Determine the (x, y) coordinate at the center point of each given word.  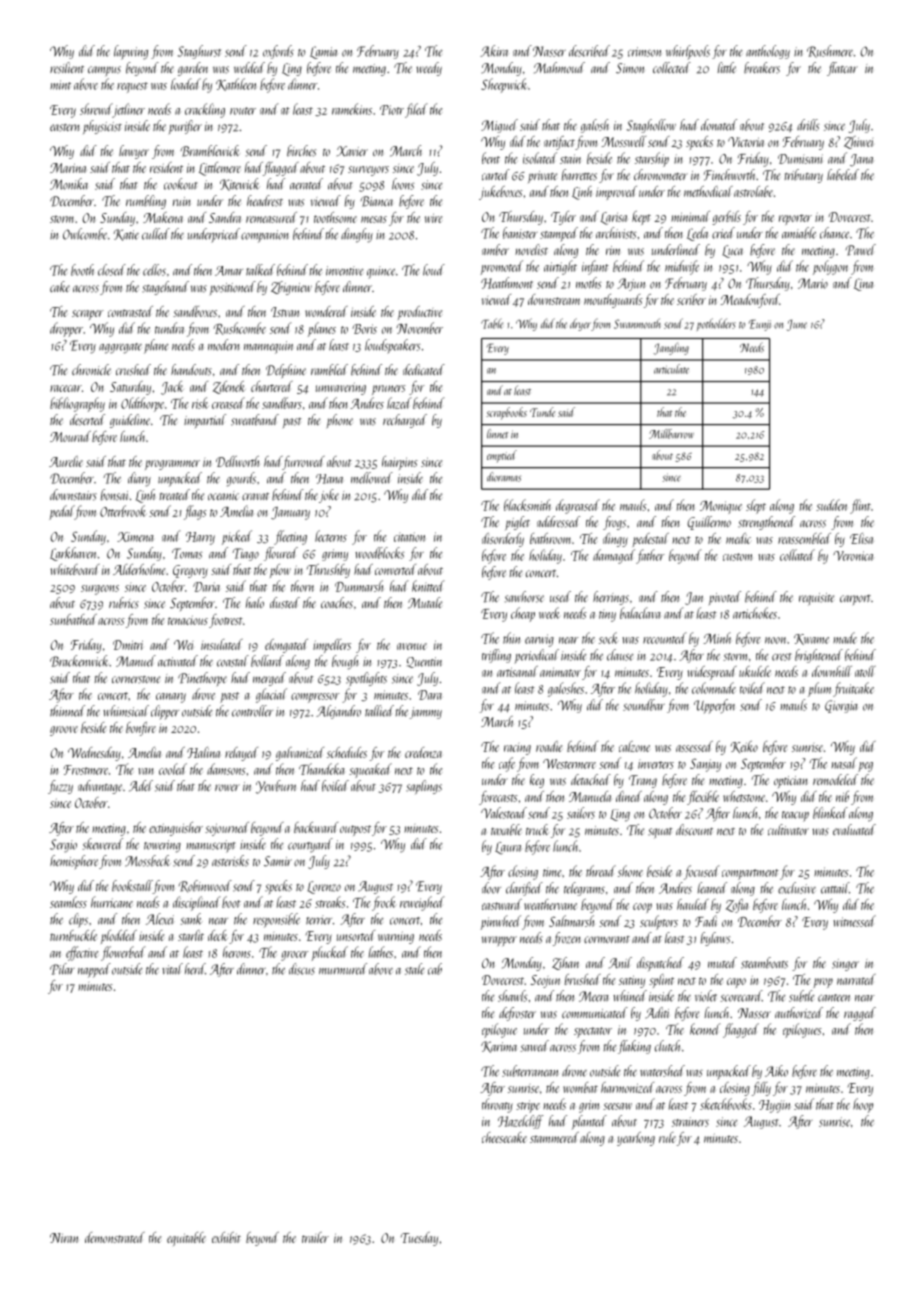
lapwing (131, 52)
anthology (768, 52)
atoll (865, 671)
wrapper (499, 941)
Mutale (425, 603)
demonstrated (115, 1237)
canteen (834, 998)
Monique (721, 507)
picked (237, 537)
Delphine (286, 371)
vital (172, 969)
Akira (494, 51)
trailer (315, 1237)
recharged (405, 421)
